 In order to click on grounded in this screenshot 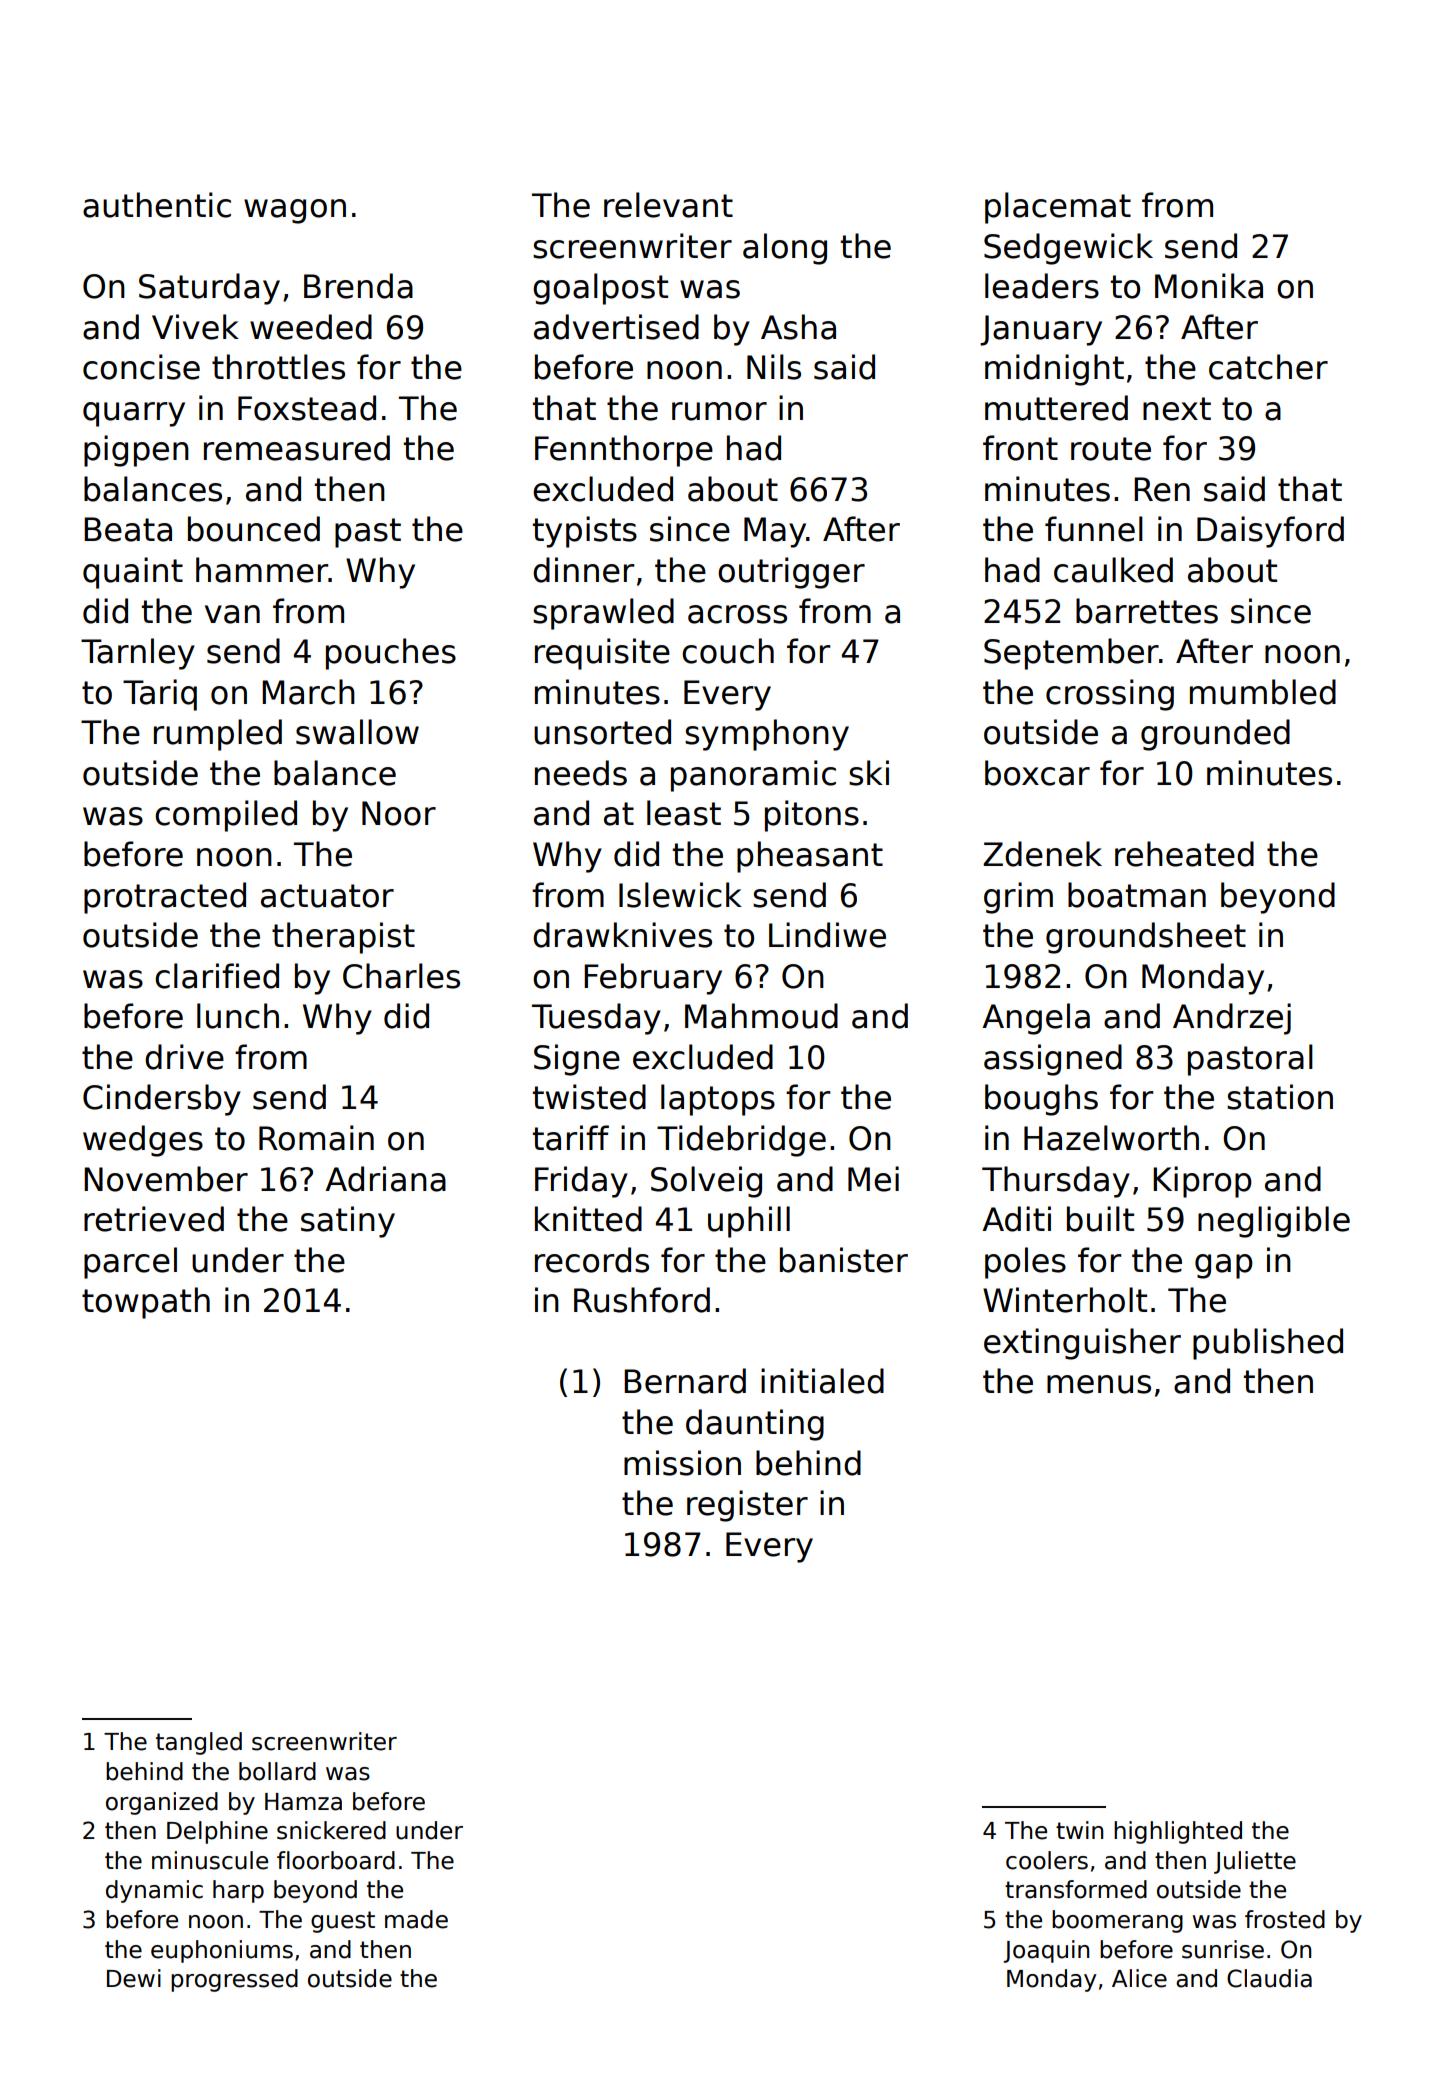, I will do `click(1215, 735)`.
